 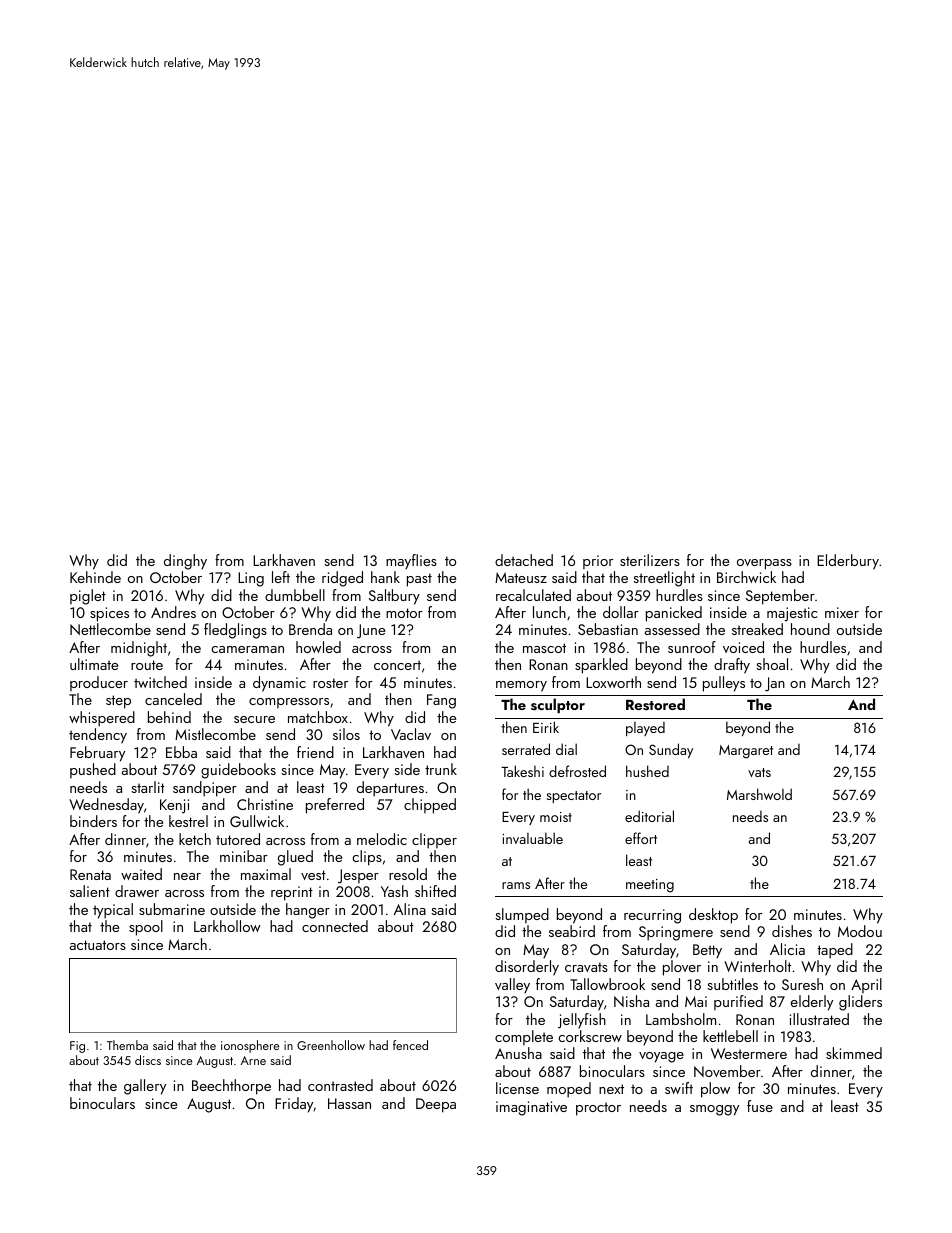 What do you see at coordinates (713, 916) in the screenshot?
I see `desktop` at bounding box center [713, 916].
